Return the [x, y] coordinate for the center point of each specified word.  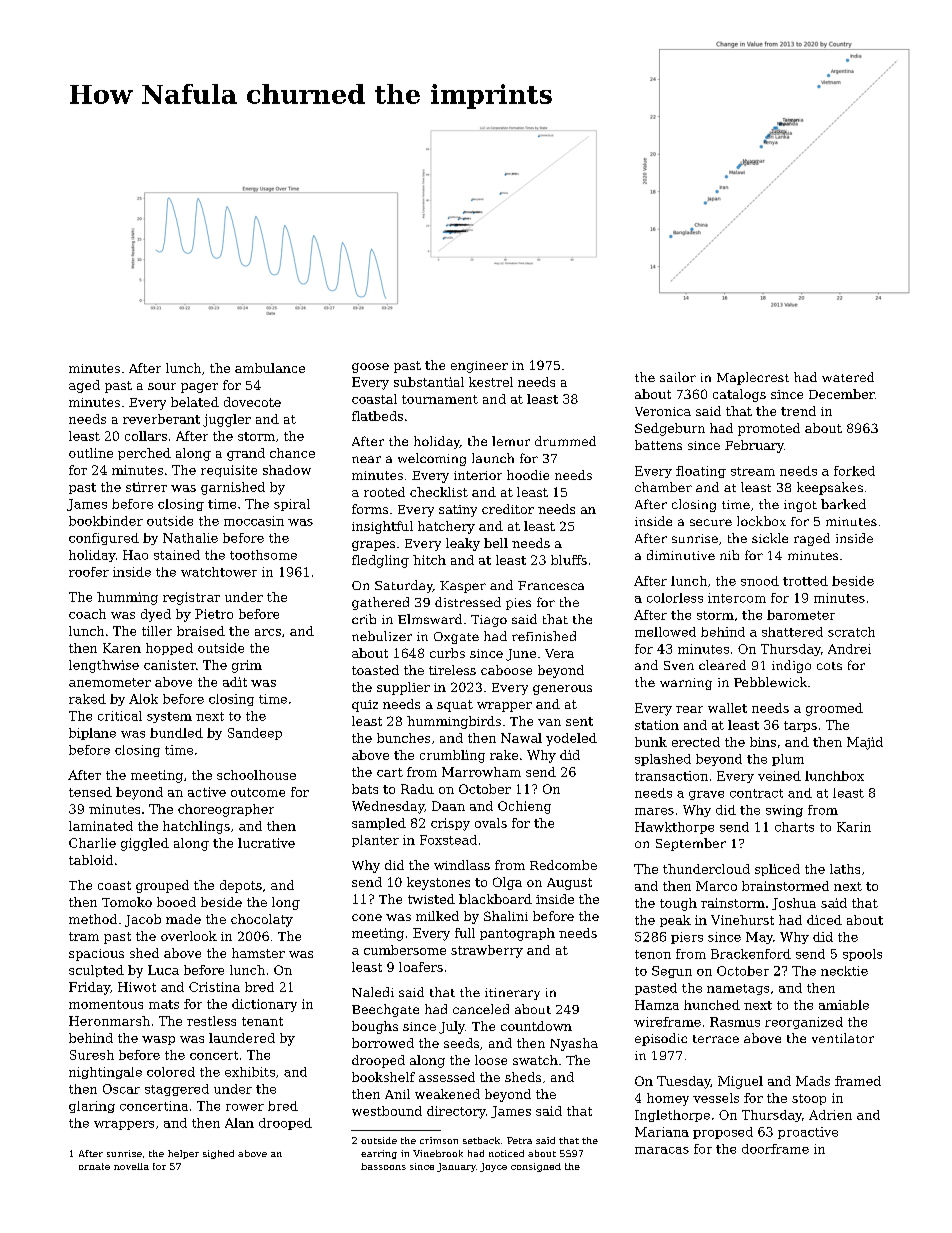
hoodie [528, 475]
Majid [865, 743]
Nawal [521, 738]
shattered [792, 632]
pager [199, 388]
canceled [481, 1009]
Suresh [92, 1055]
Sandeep [255, 734]
